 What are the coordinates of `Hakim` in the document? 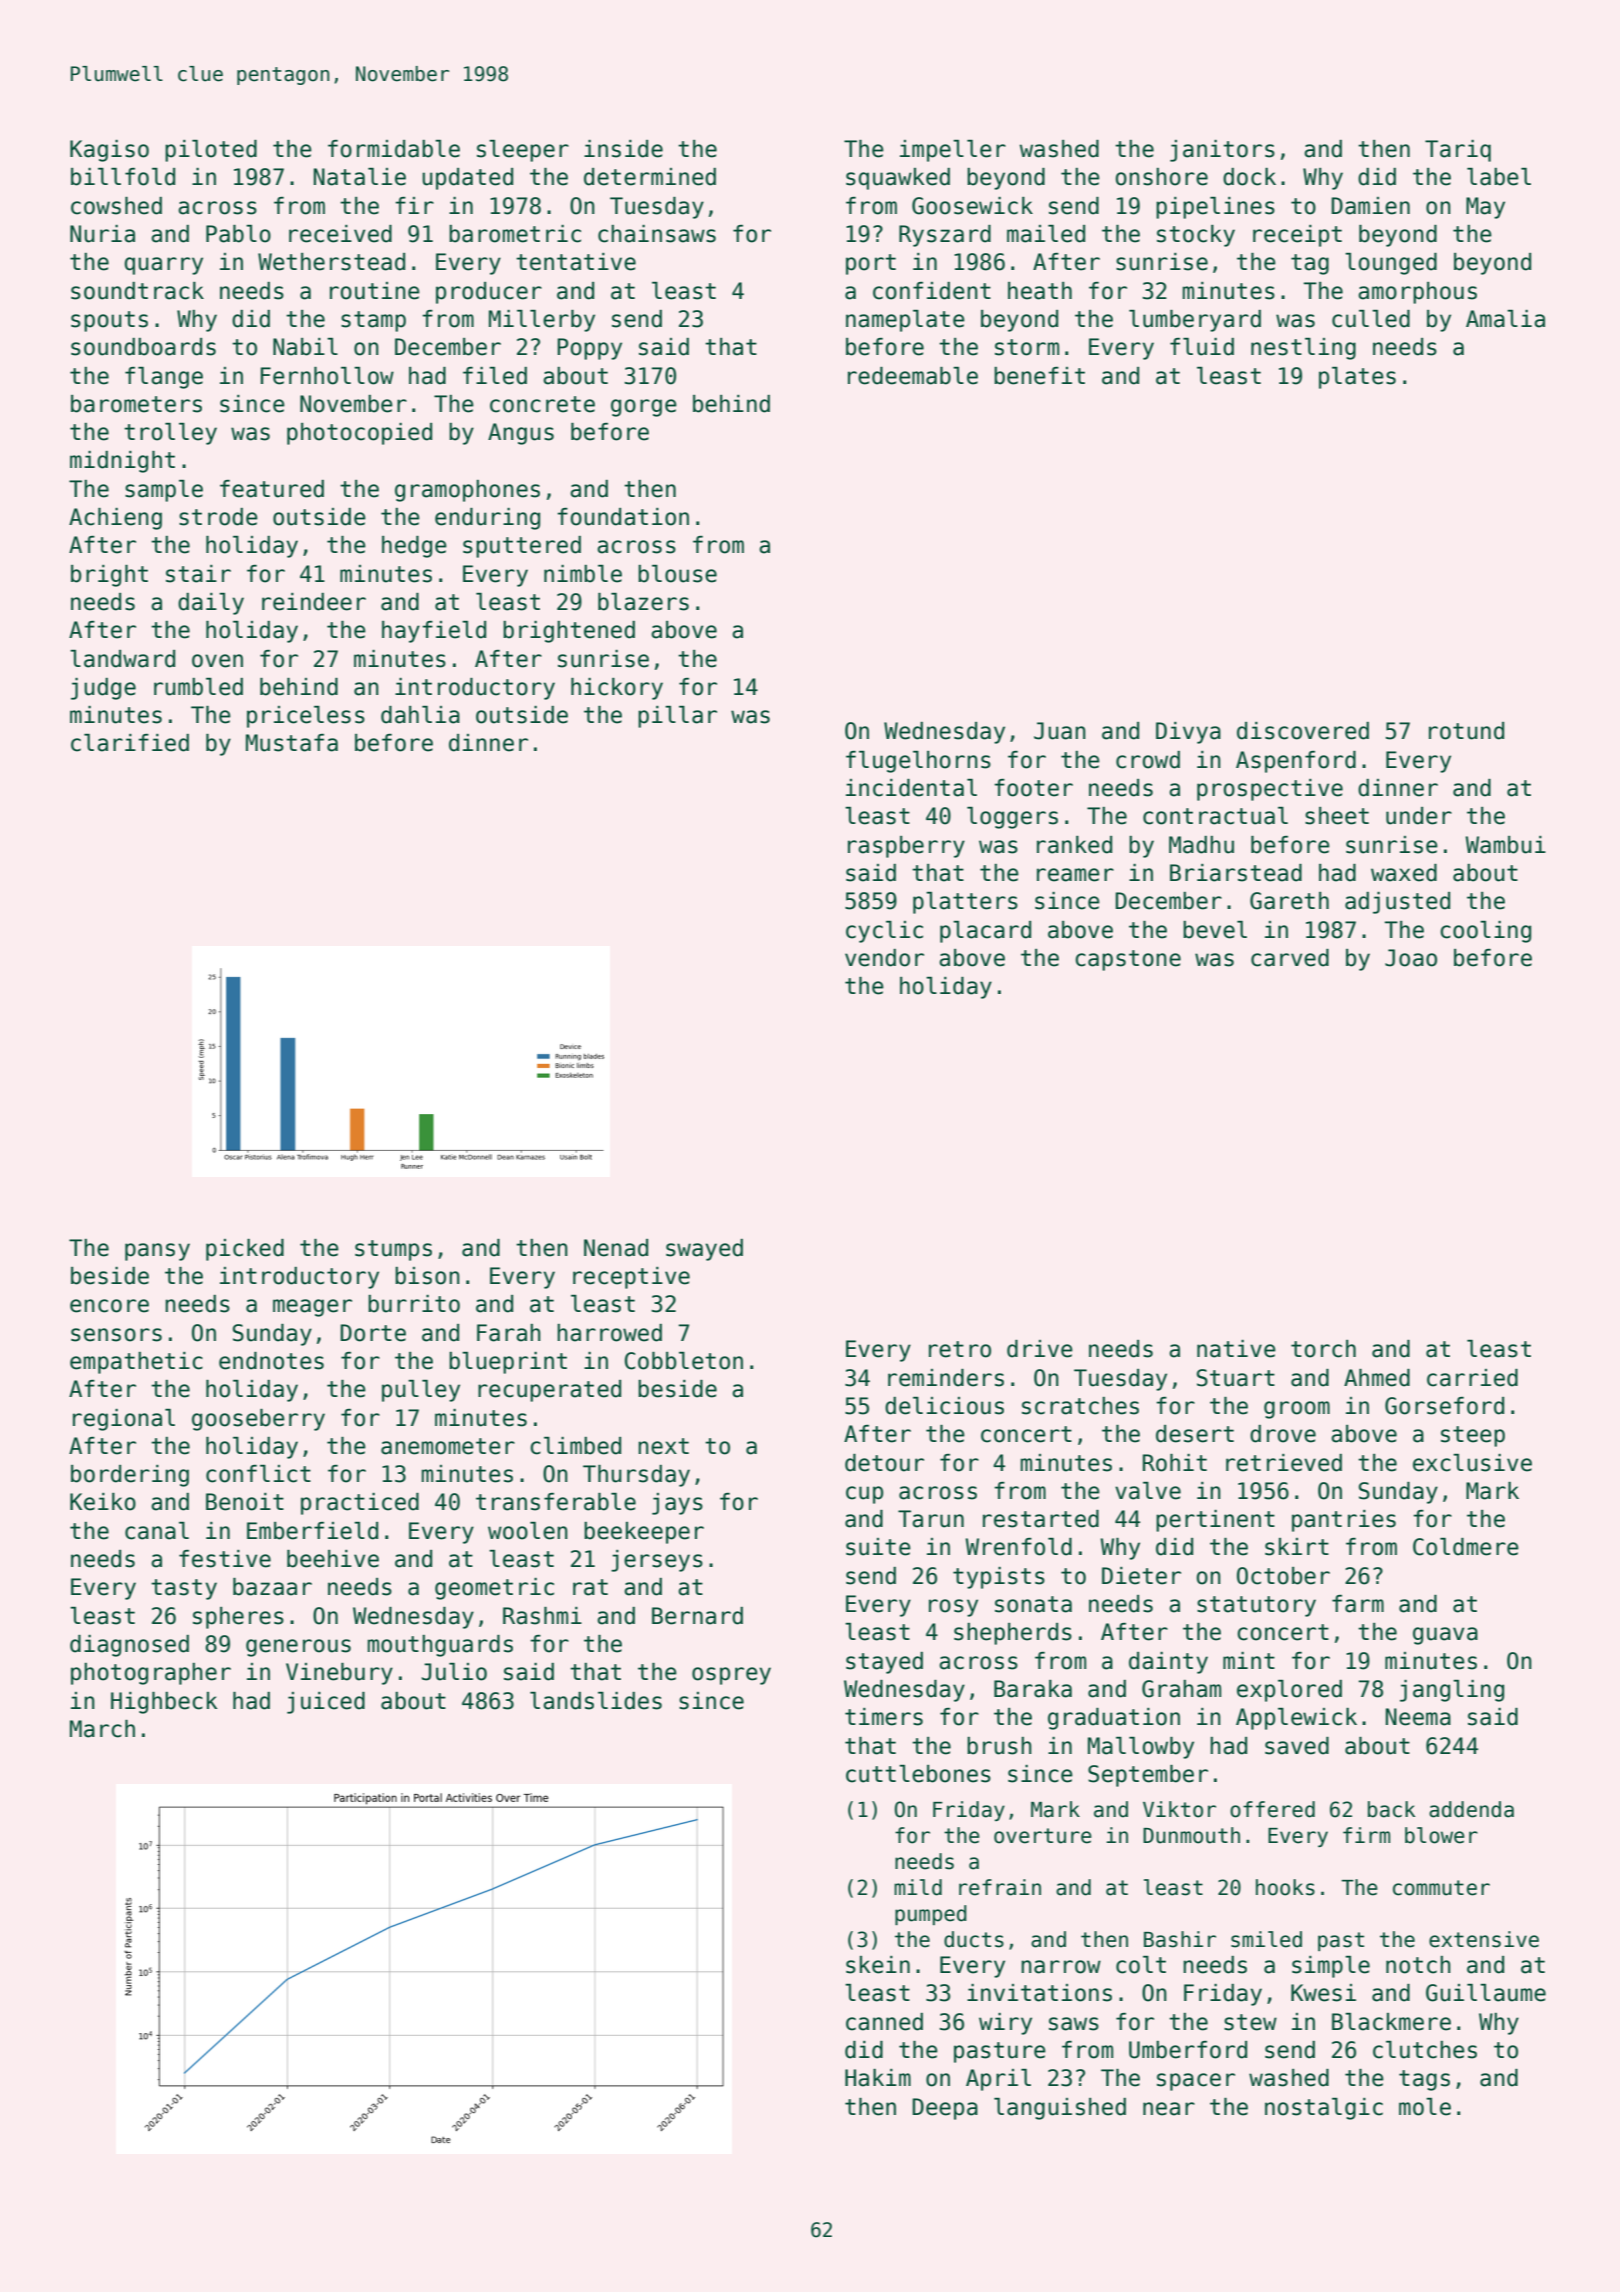 It's located at (878, 2078).
